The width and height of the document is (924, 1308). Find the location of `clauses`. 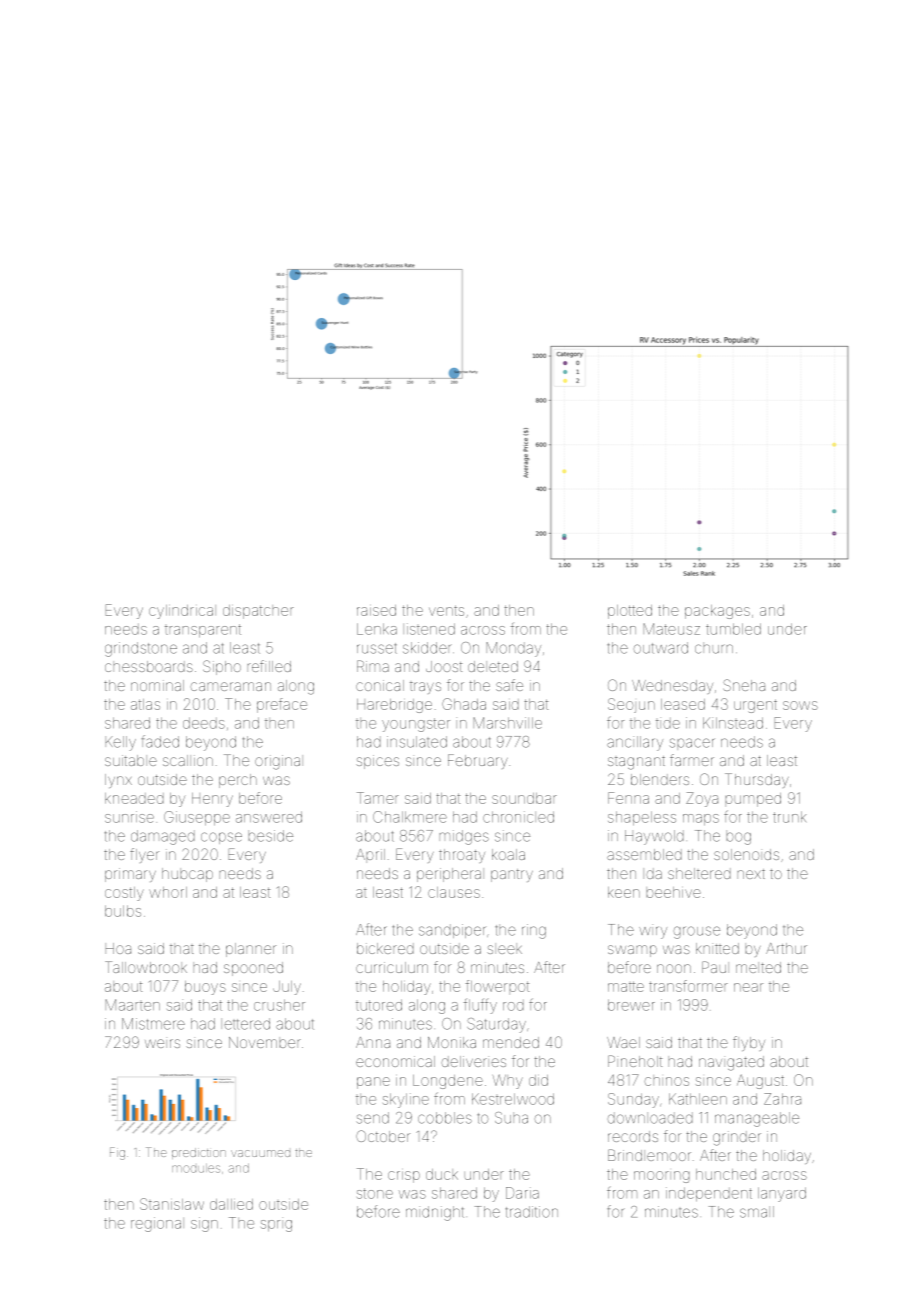

clauses is located at coordinates (454, 892).
